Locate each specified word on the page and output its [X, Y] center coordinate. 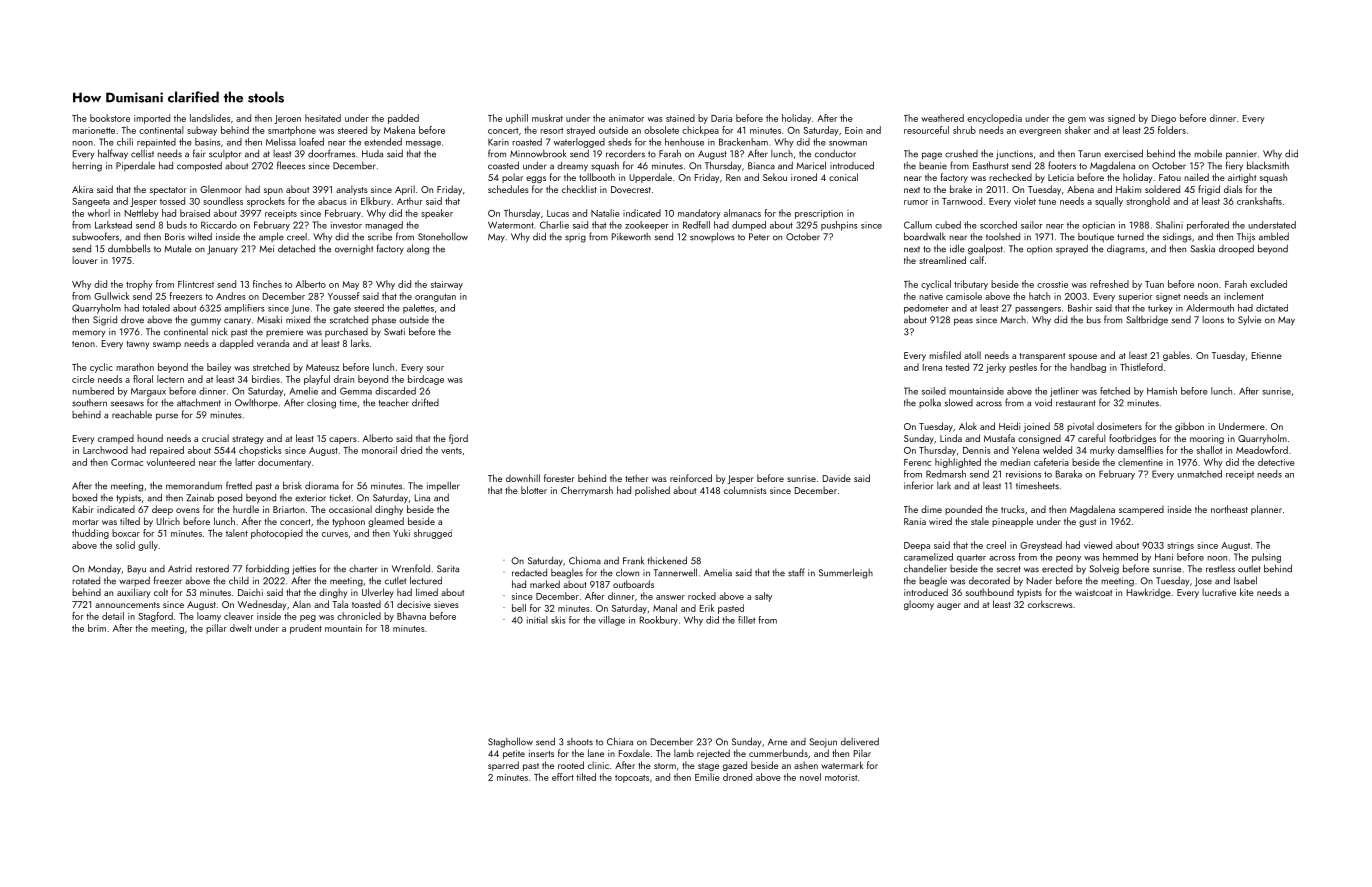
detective [1276, 462]
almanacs [742, 213]
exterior [310, 498]
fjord [458, 439]
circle [83, 379]
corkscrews [1050, 604]
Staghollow [510, 742]
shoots [580, 742]
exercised [1123, 153]
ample [271, 237]
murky [1102, 451]
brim [97, 628]
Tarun [1089, 154]
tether [636, 478]
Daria [721, 118]
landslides [210, 118]
